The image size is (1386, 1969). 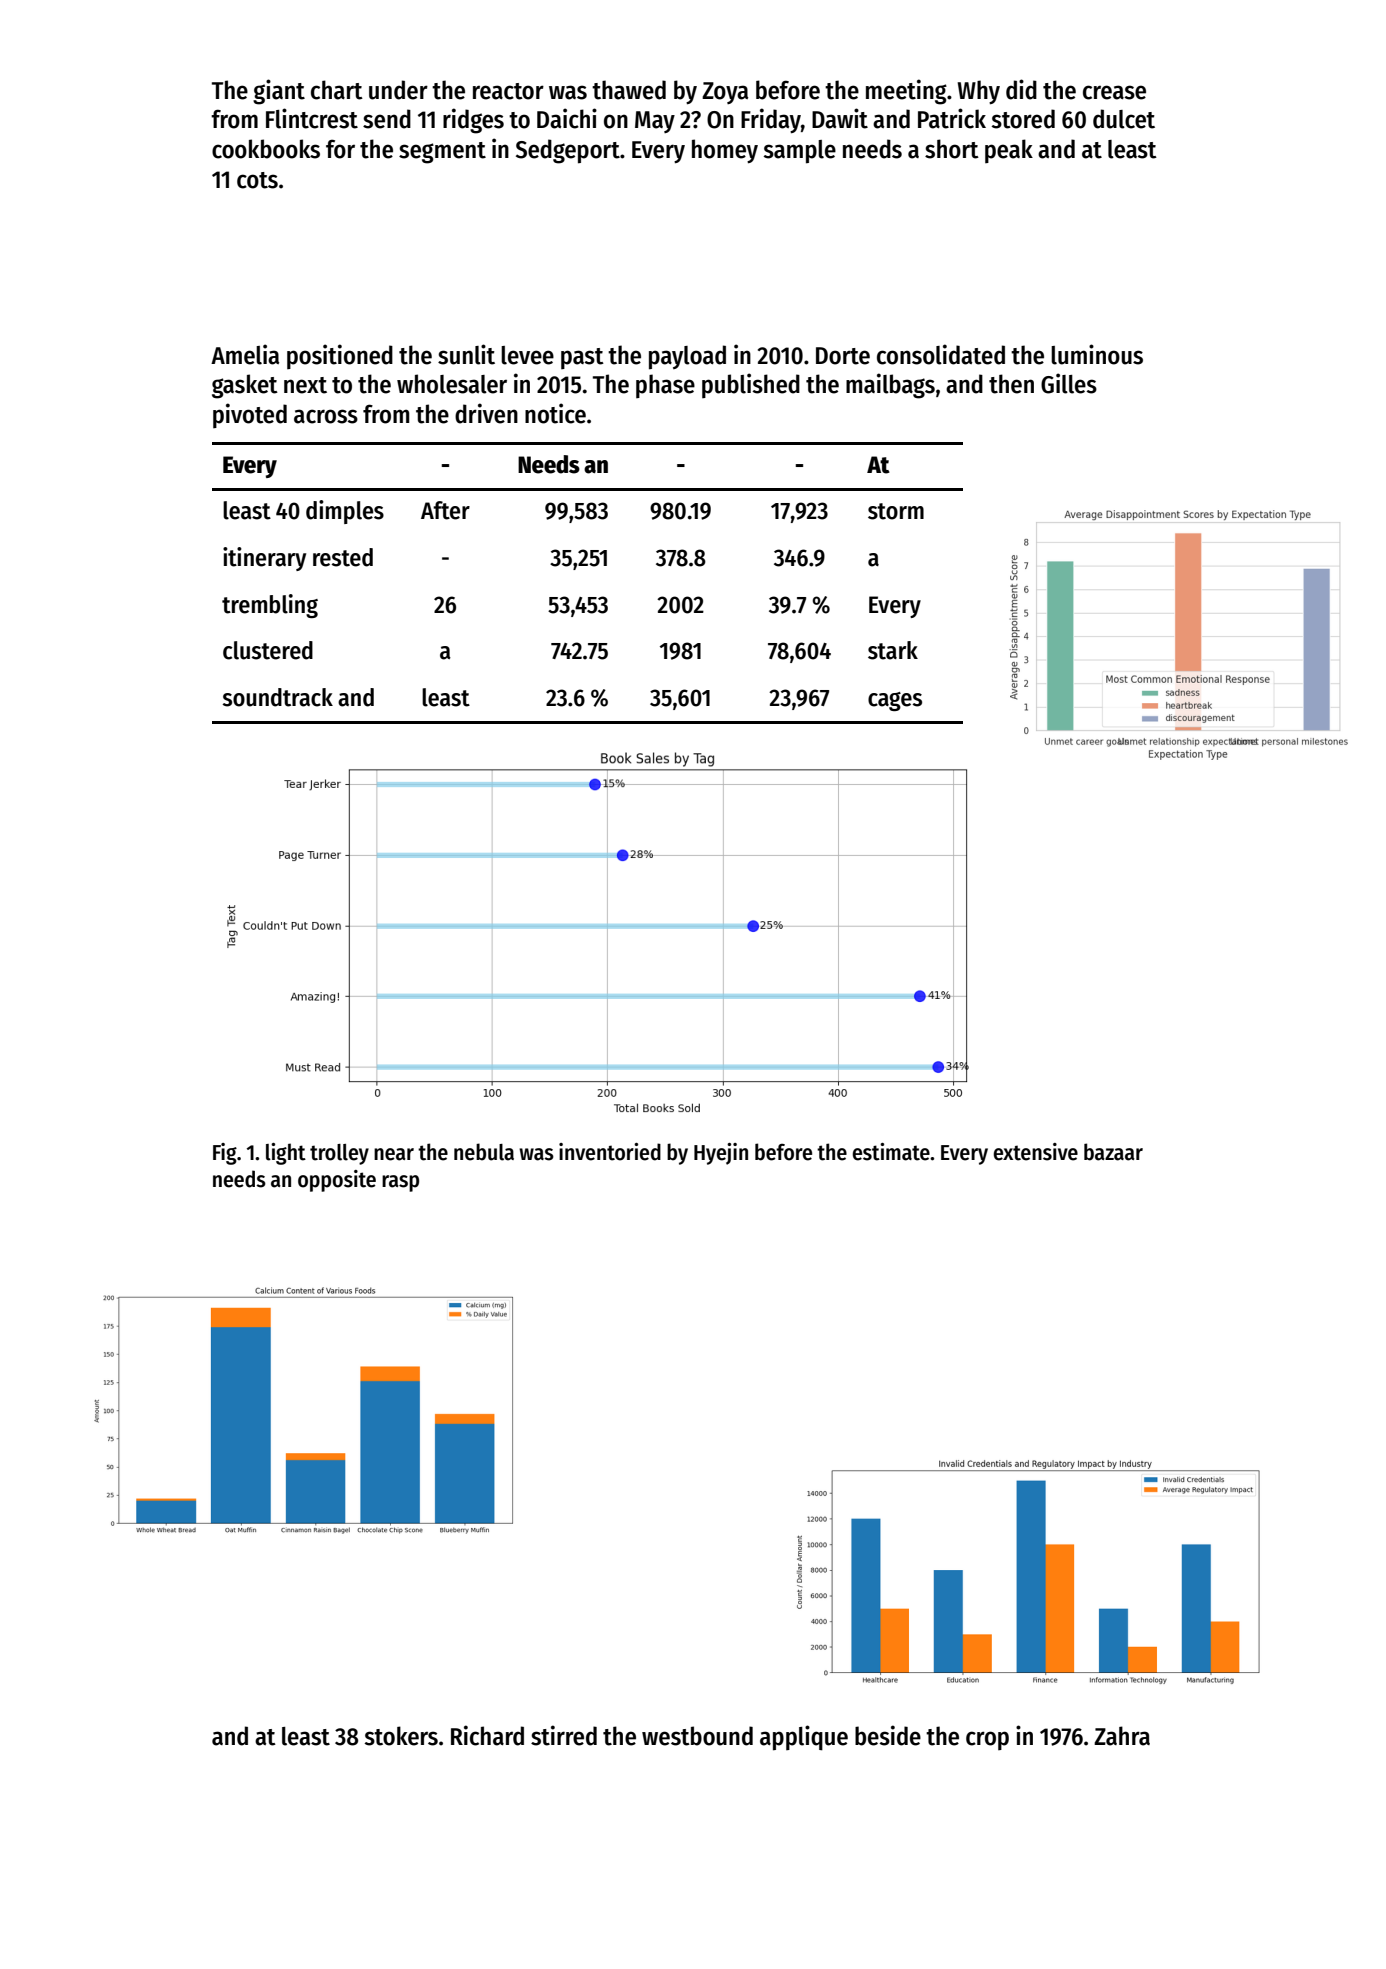 What do you see at coordinates (1021, 89) in the document?
I see `did` at bounding box center [1021, 89].
